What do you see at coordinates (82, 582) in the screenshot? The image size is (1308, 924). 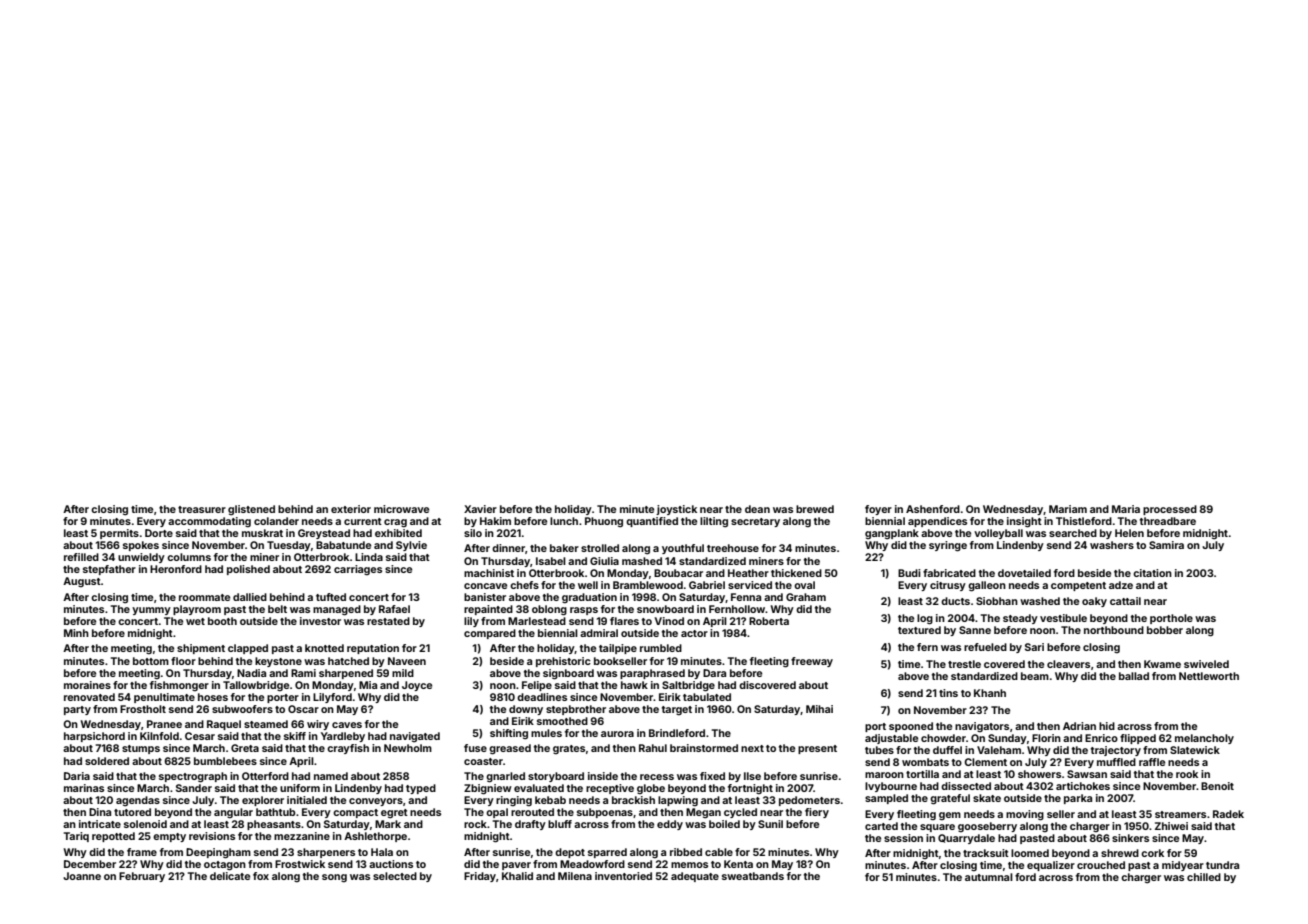 I see `August` at bounding box center [82, 582].
